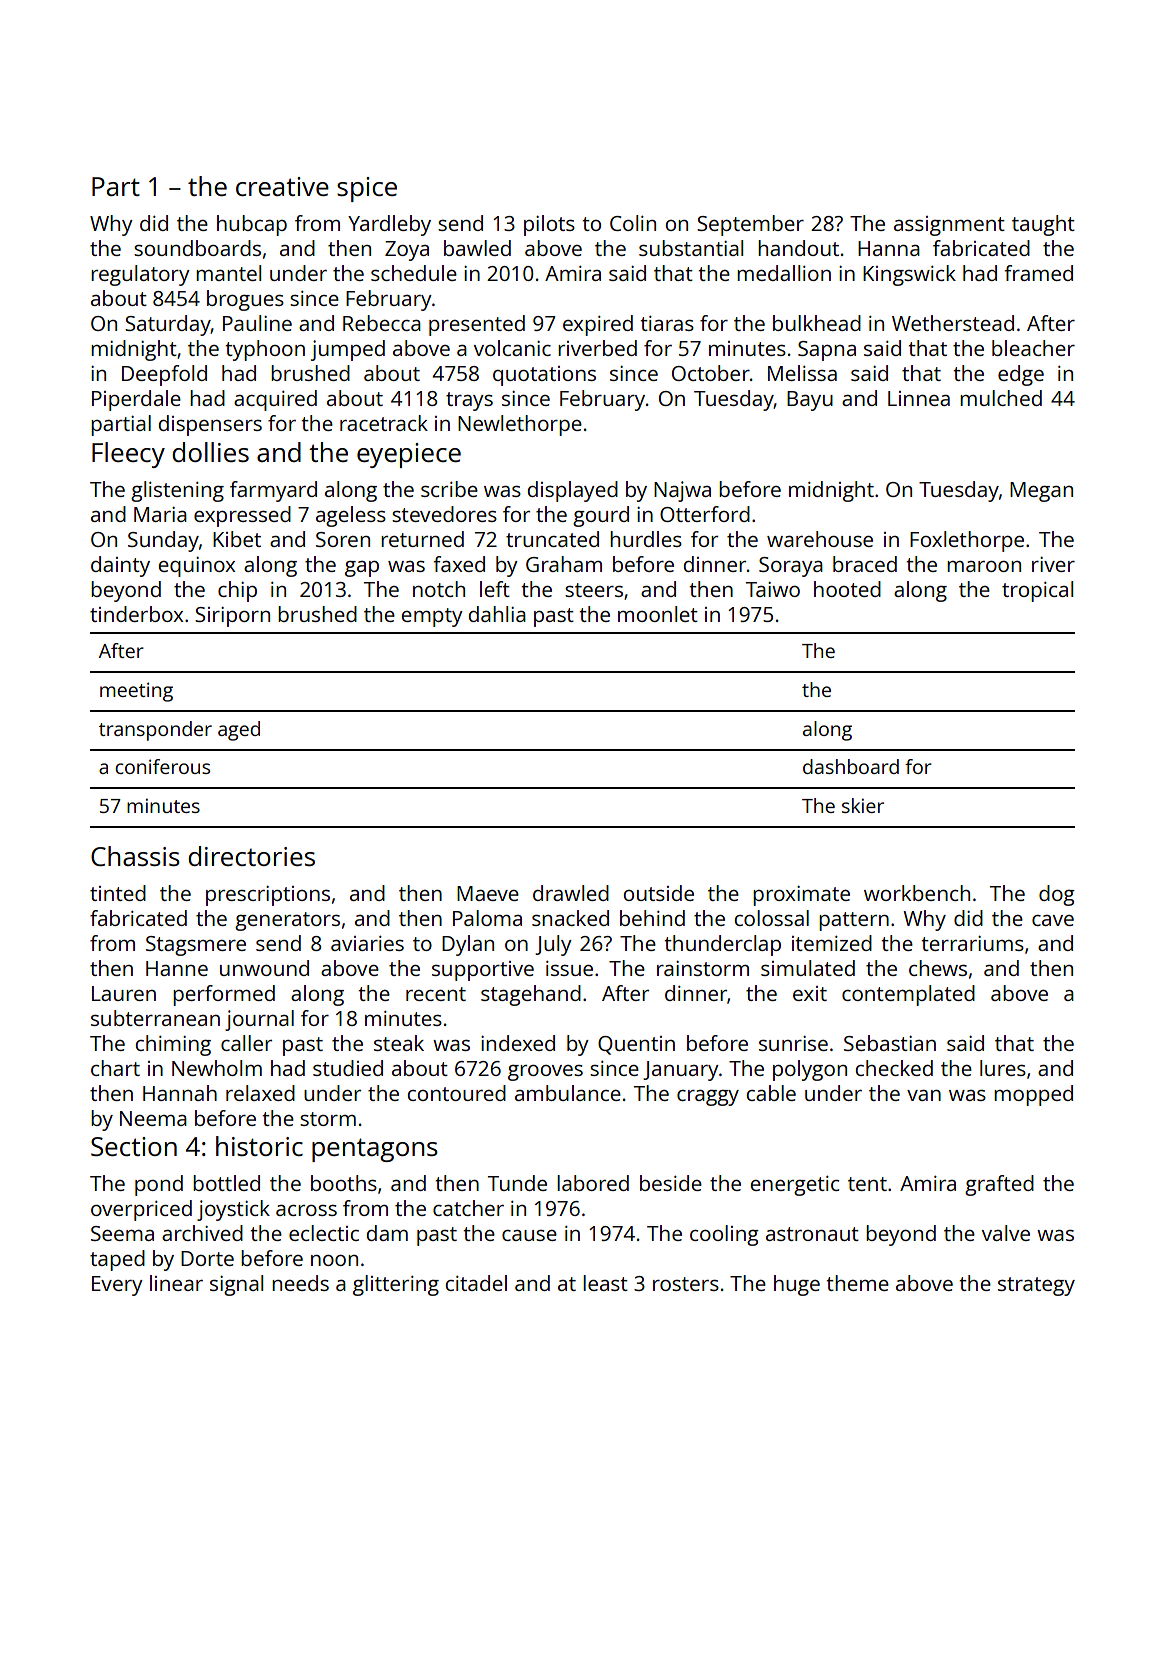 The height and width of the document is (1654, 1165). I want to click on September, so click(750, 225).
